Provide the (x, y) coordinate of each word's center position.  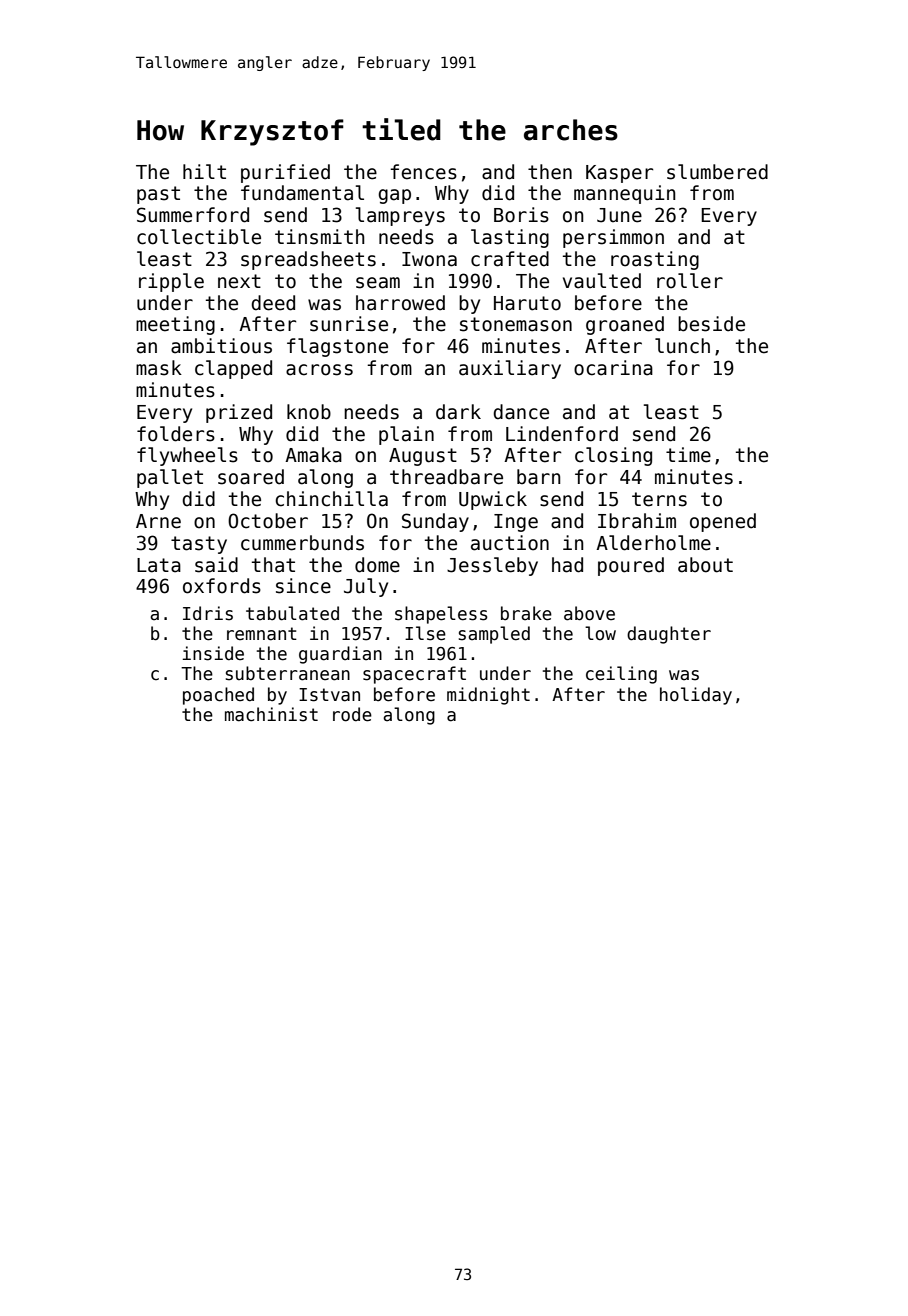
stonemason (516, 324)
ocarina (613, 368)
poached (218, 696)
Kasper (619, 174)
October (268, 521)
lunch (682, 346)
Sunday (435, 522)
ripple (171, 282)
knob (309, 412)
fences (423, 172)
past (158, 195)
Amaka (313, 455)
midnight (488, 696)
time (688, 455)
